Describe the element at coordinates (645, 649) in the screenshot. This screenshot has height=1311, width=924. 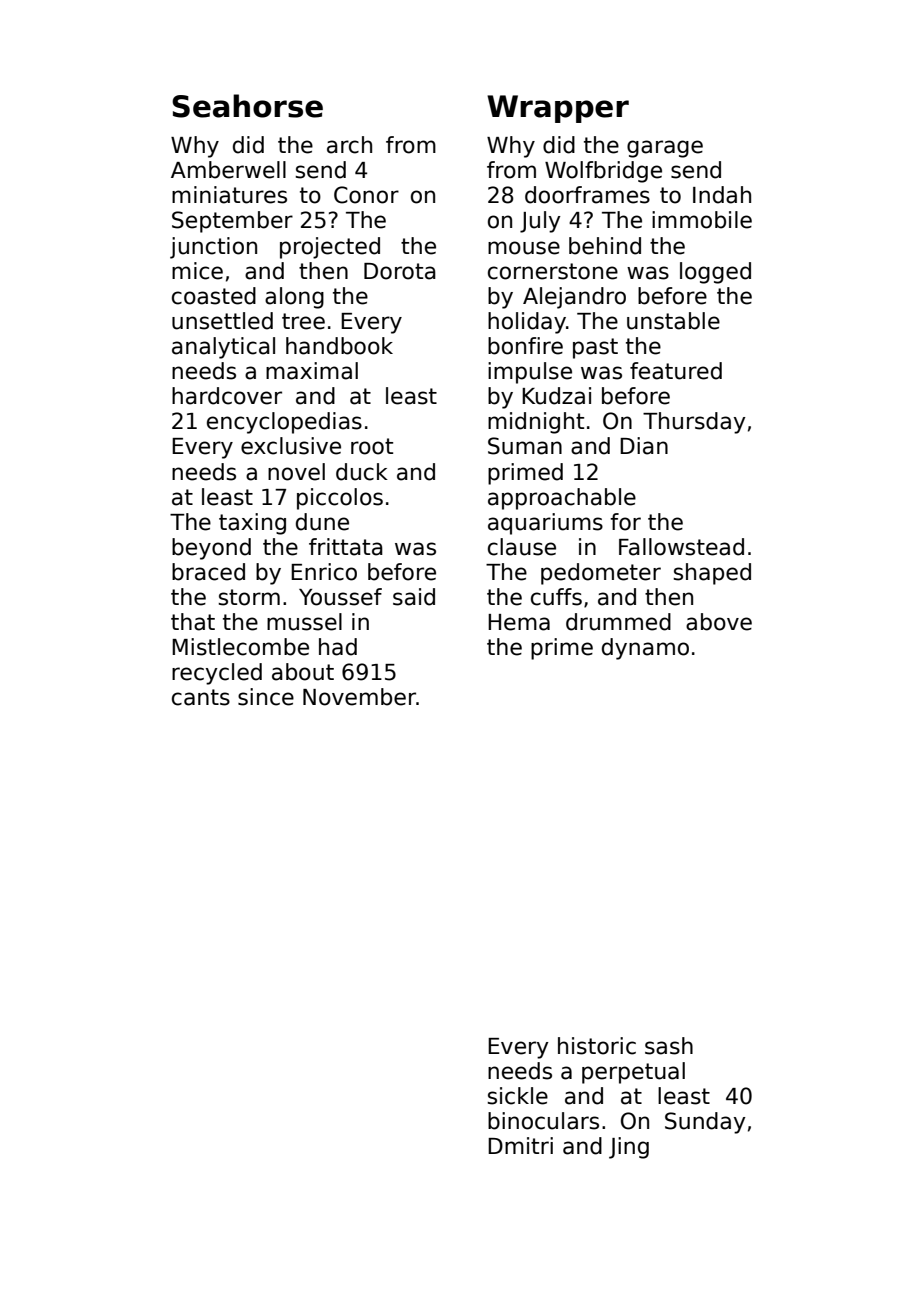
I see `dynamo` at that location.
